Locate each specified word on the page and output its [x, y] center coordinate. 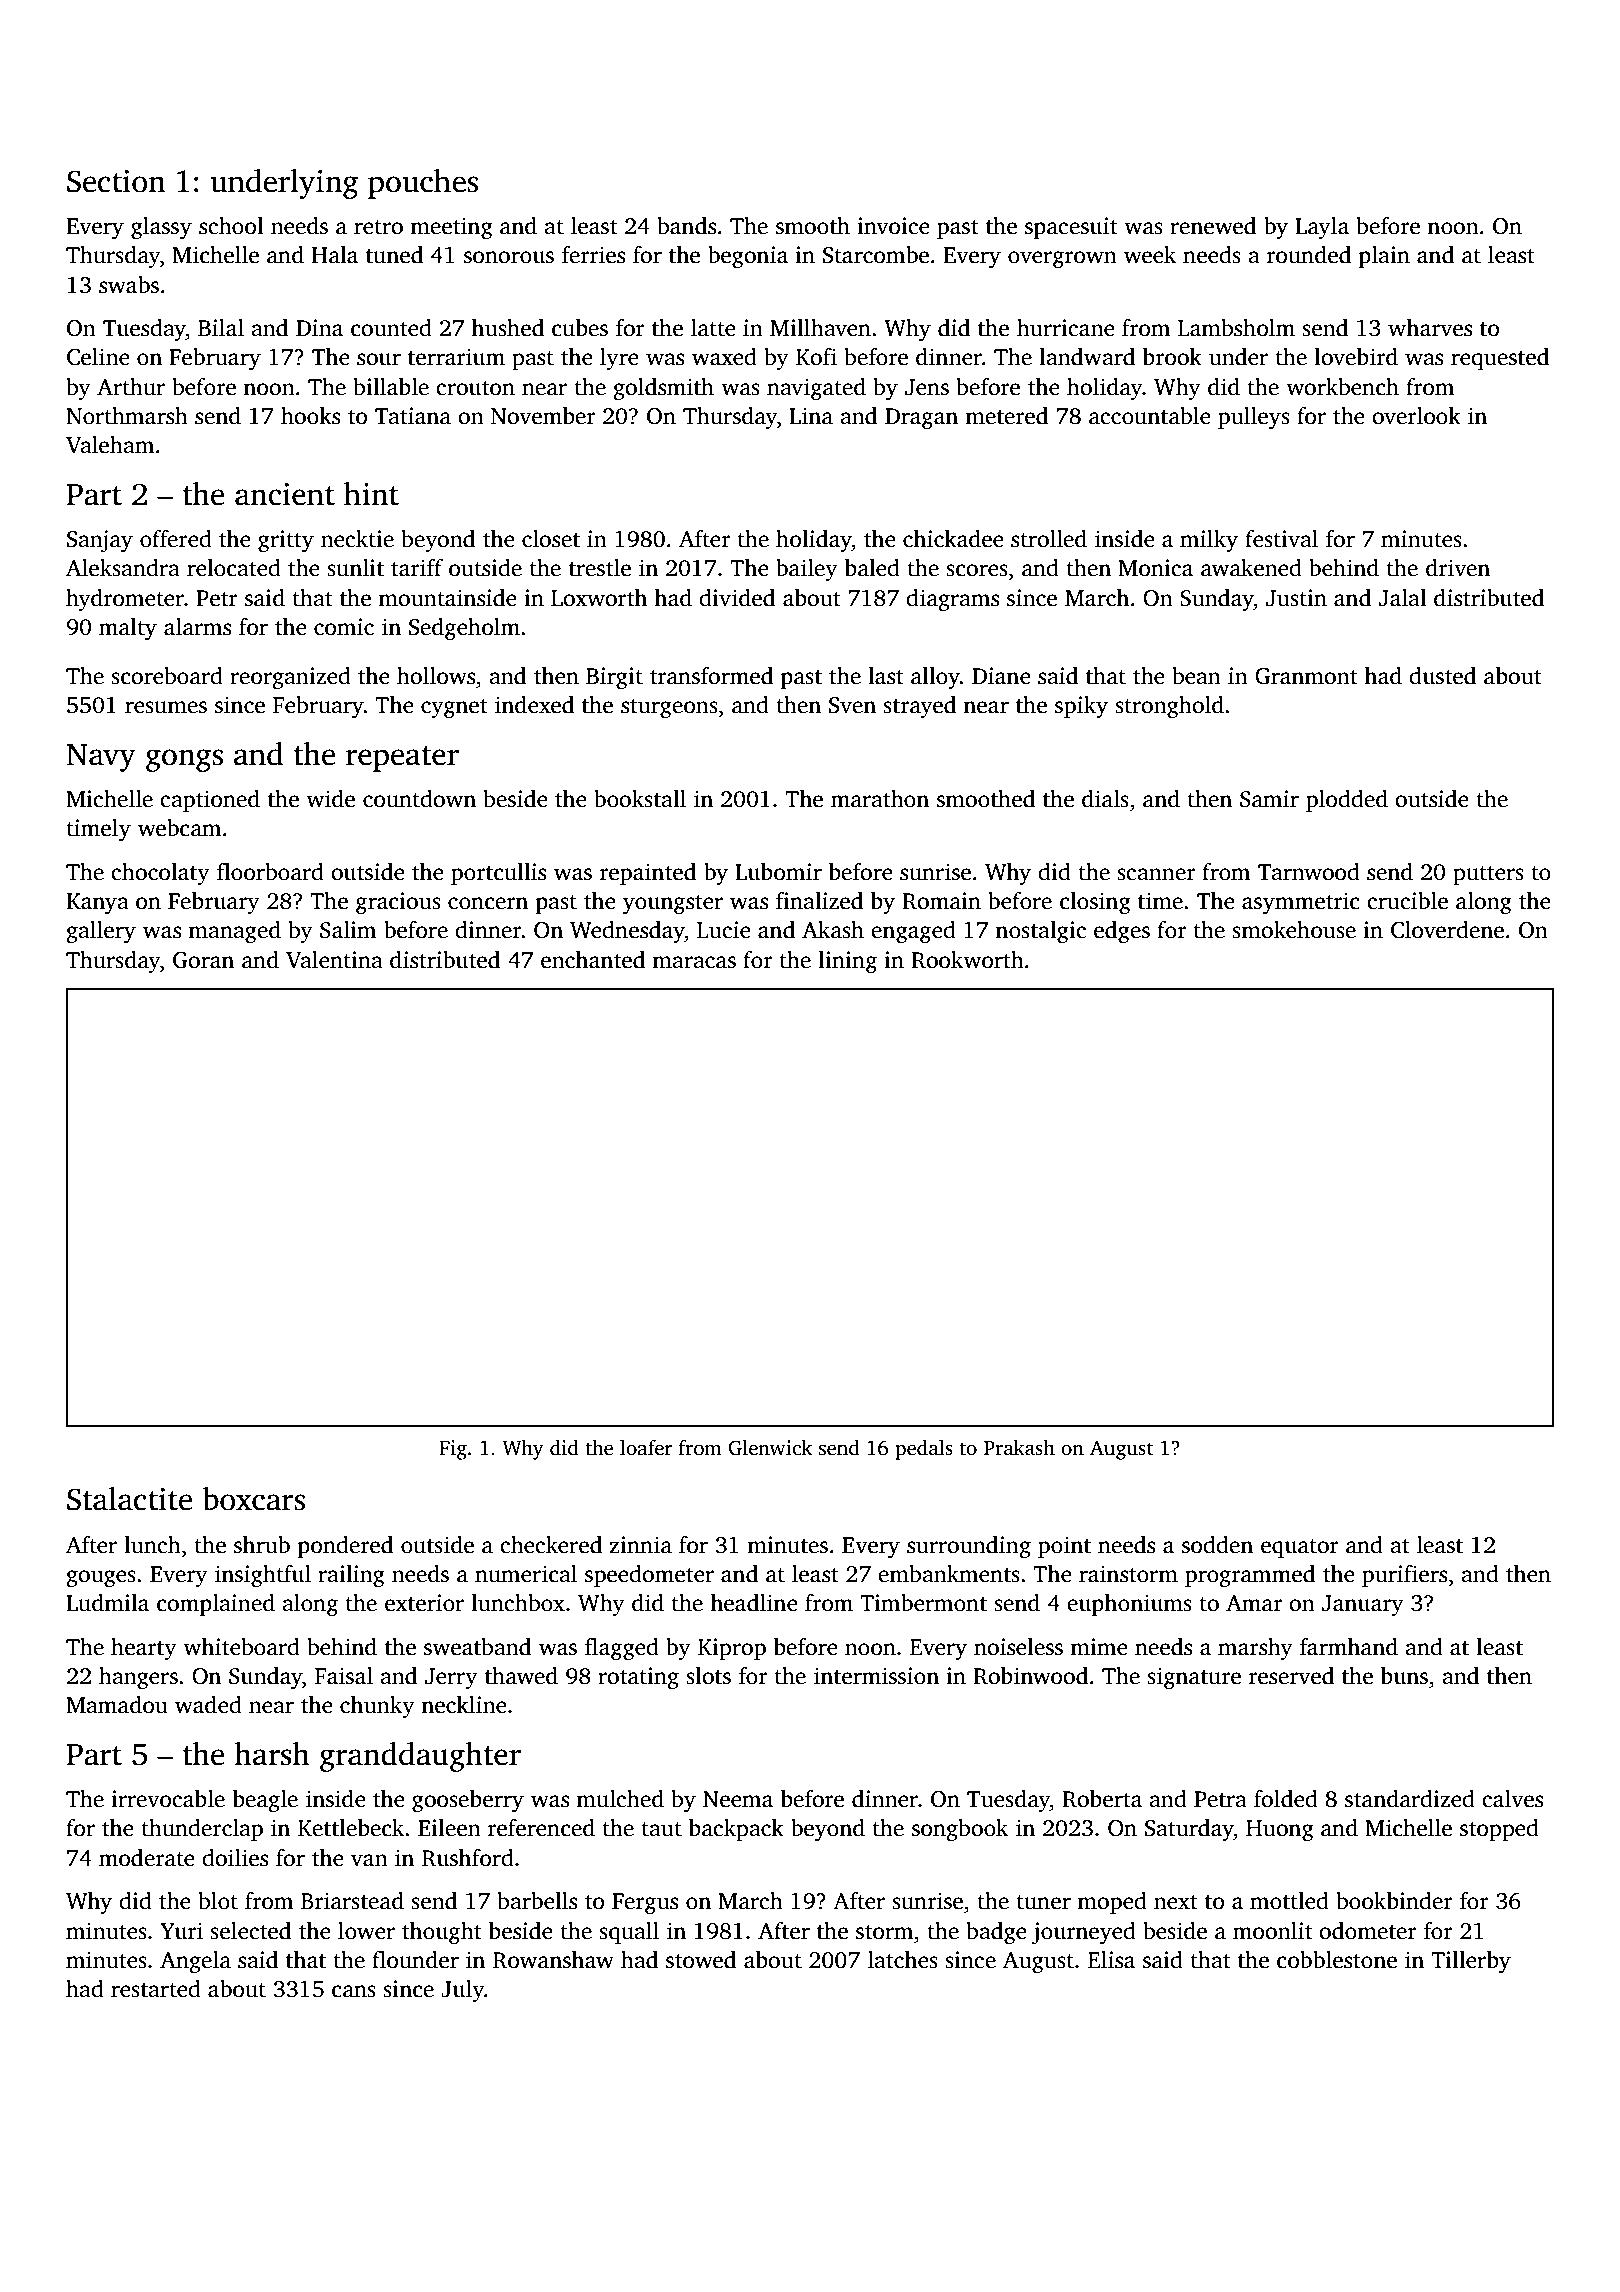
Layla [1322, 228]
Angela [195, 1962]
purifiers [1404, 1576]
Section [116, 181]
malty [128, 629]
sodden [1217, 1545]
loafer [646, 1447]
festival [1281, 539]
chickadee [953, 539]
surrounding [969, 1547]
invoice [893, 226]
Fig [453, 1450]
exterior [424, 1603]
